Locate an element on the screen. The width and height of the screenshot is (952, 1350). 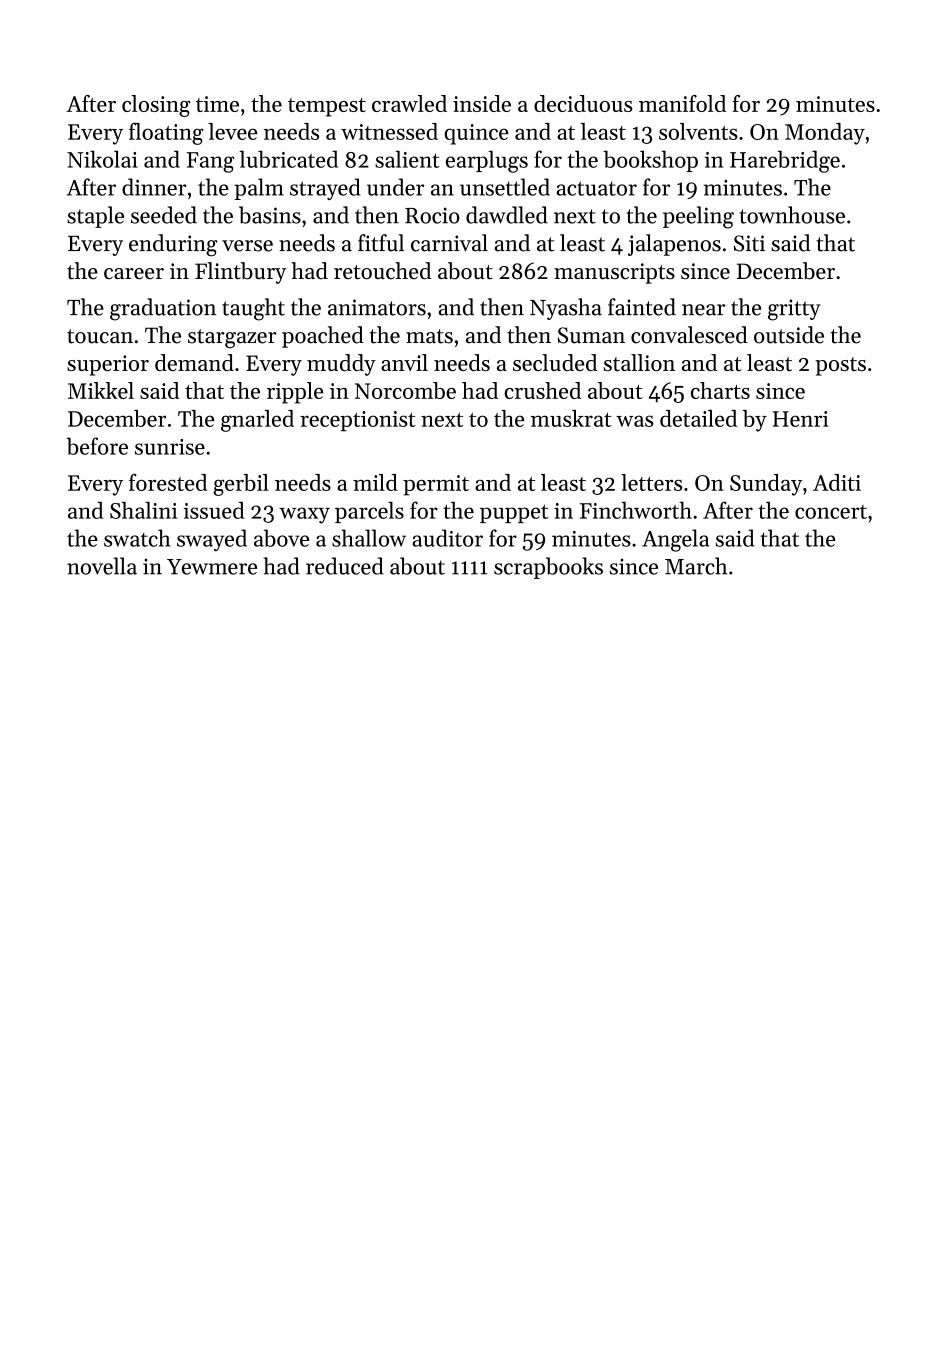
Nikolai is located at coordinates (102, 159).
